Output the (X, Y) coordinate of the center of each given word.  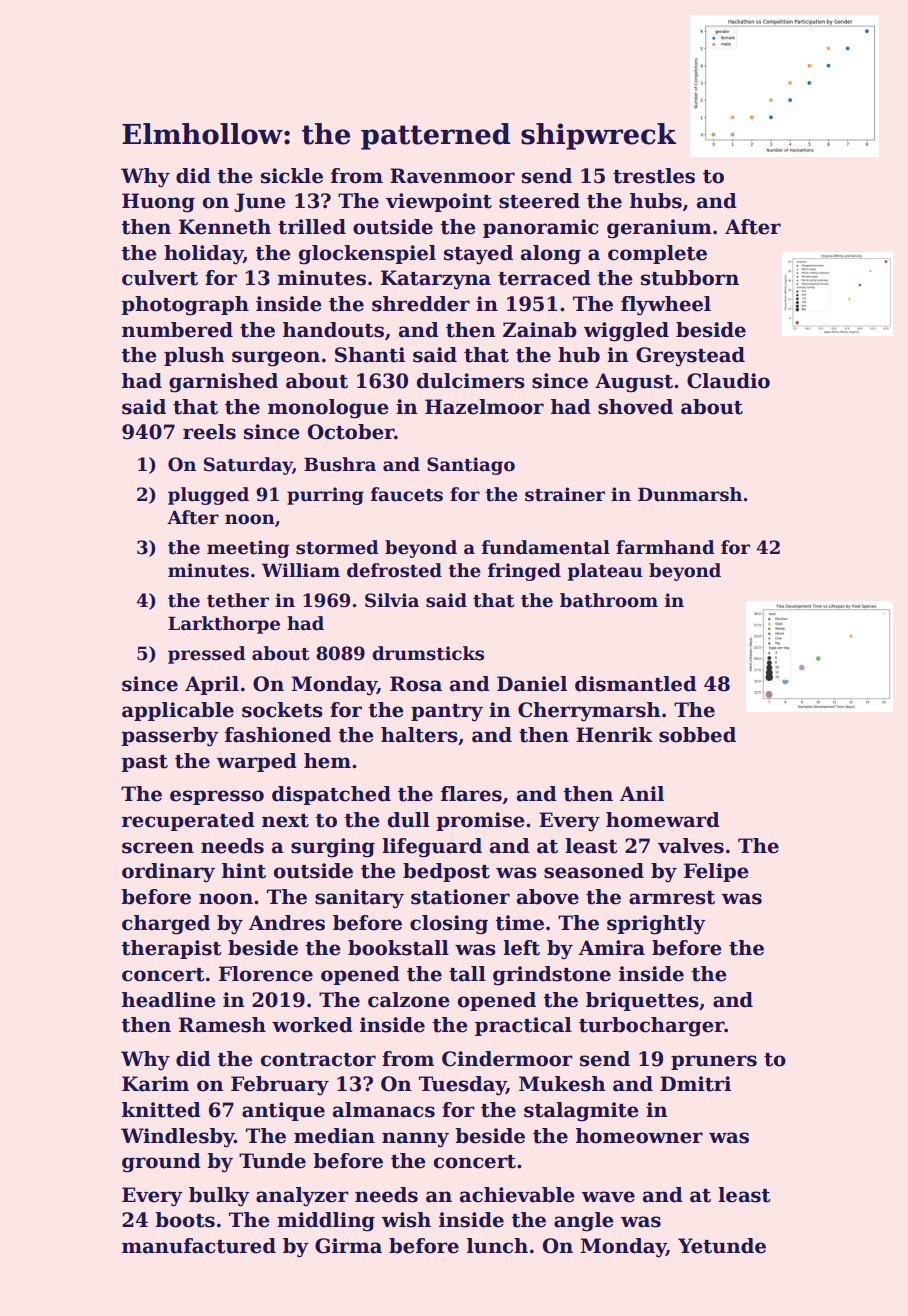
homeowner (639, 1136)
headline (169, 1000)
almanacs (384, 1110)
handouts (333, 330)
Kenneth (225, 227)
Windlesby (177, 1138)
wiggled (626, 332)
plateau (605, 572)
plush (194, 356)
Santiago (471, 466)
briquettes (642, 1001)
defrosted (394, 570)
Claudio (728, 381)
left (521, 948)
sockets (282, 710)
